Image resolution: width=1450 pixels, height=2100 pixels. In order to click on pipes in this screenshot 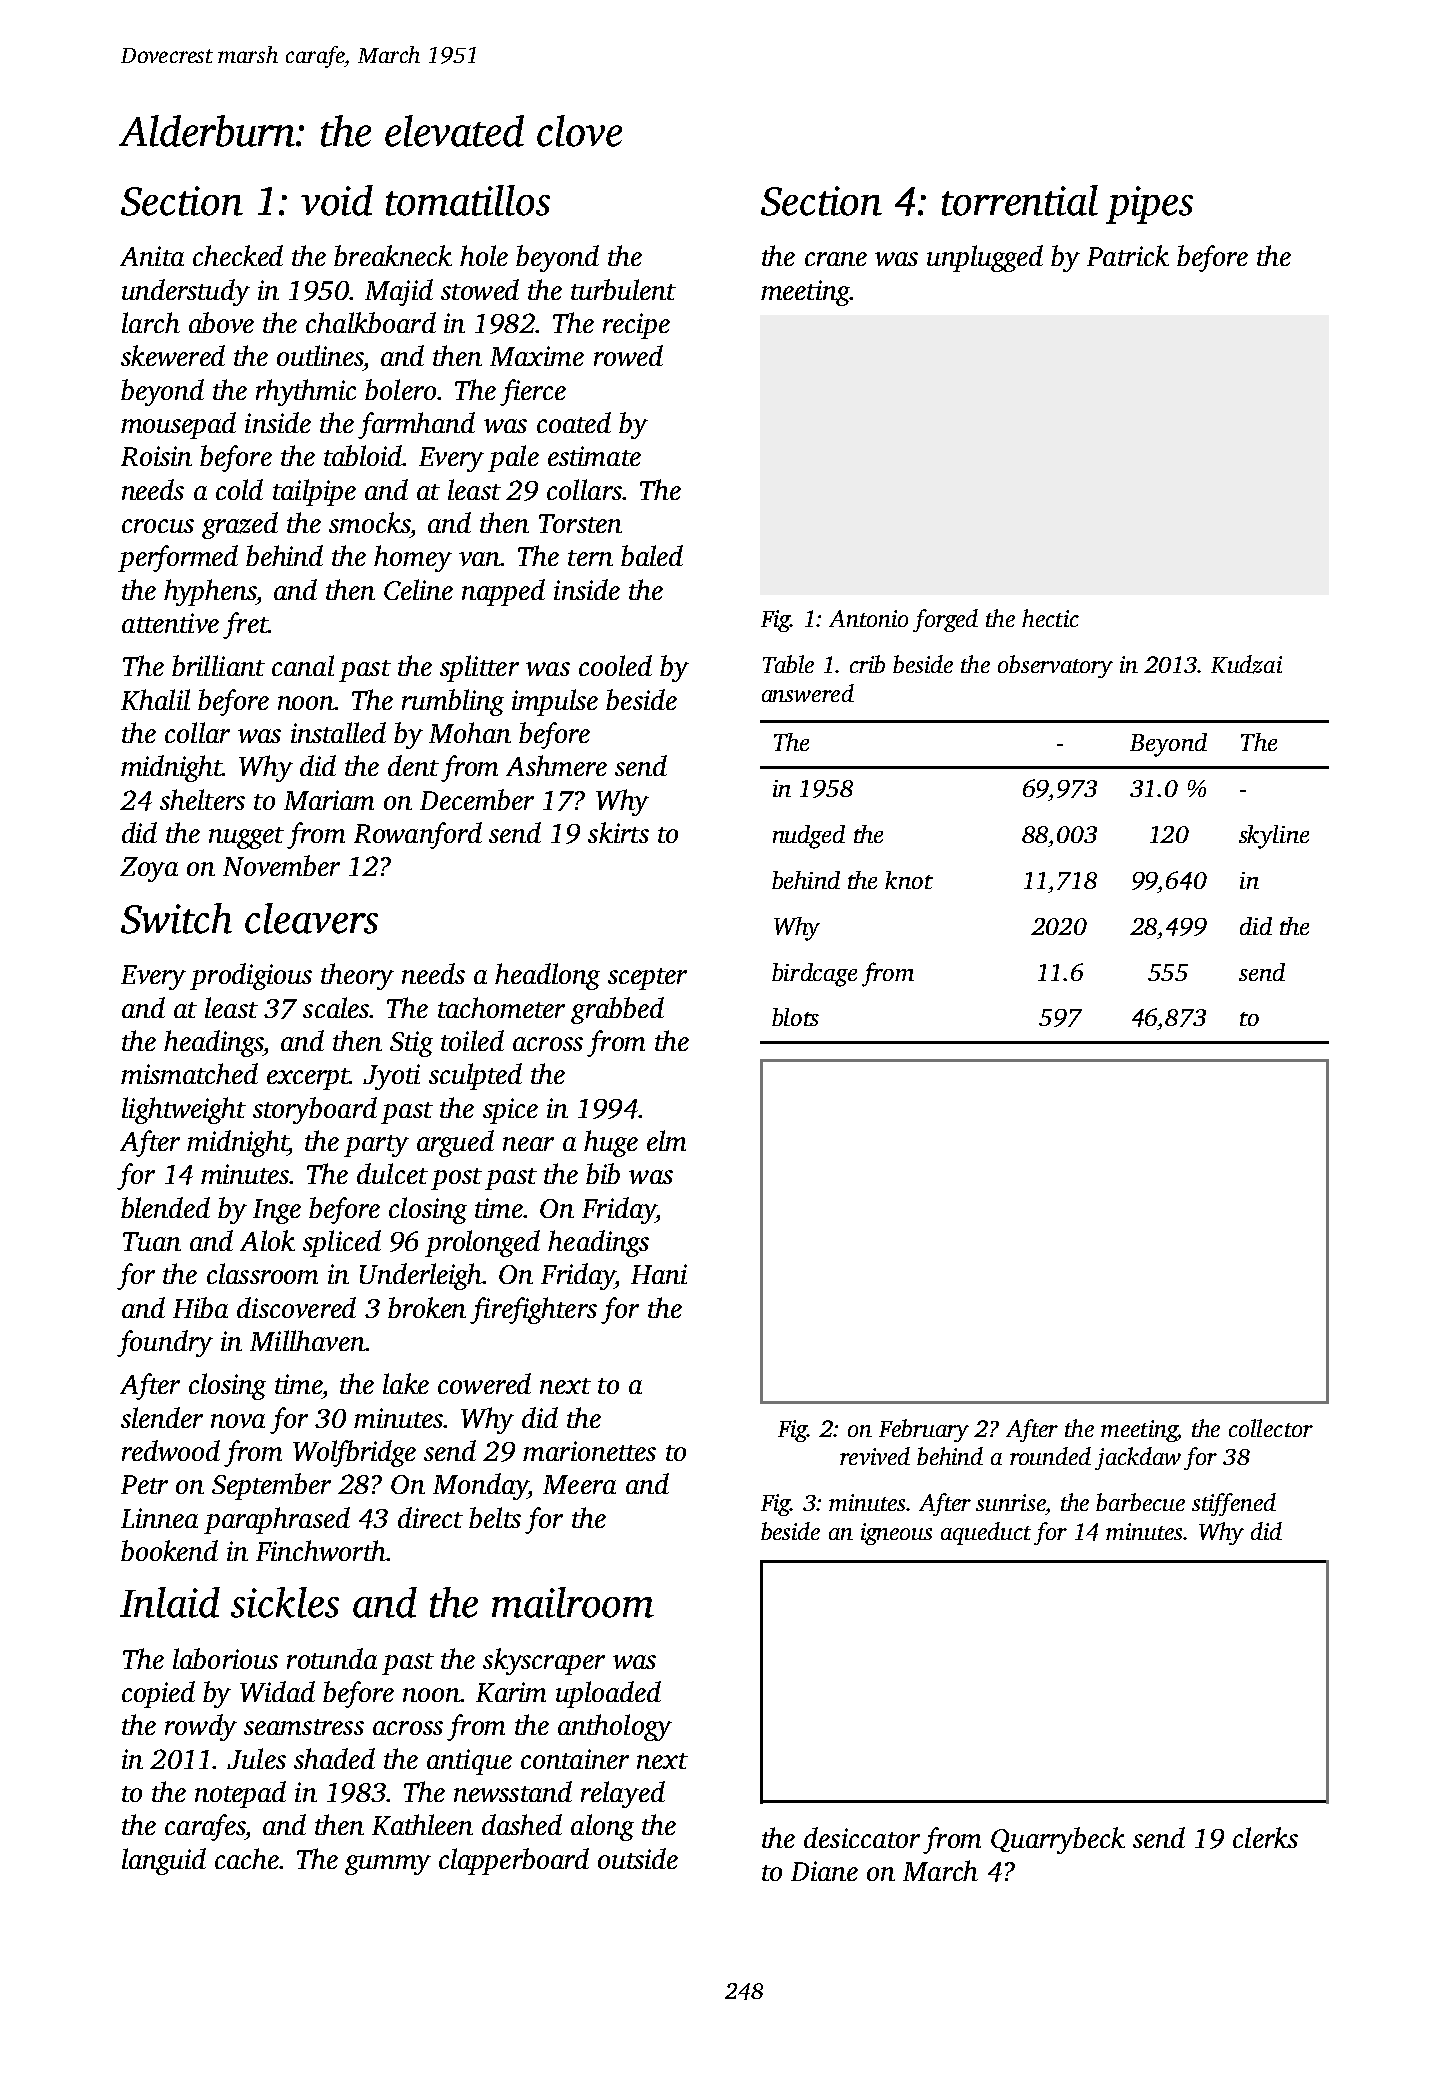, I will do `click(1149, 205)`.
